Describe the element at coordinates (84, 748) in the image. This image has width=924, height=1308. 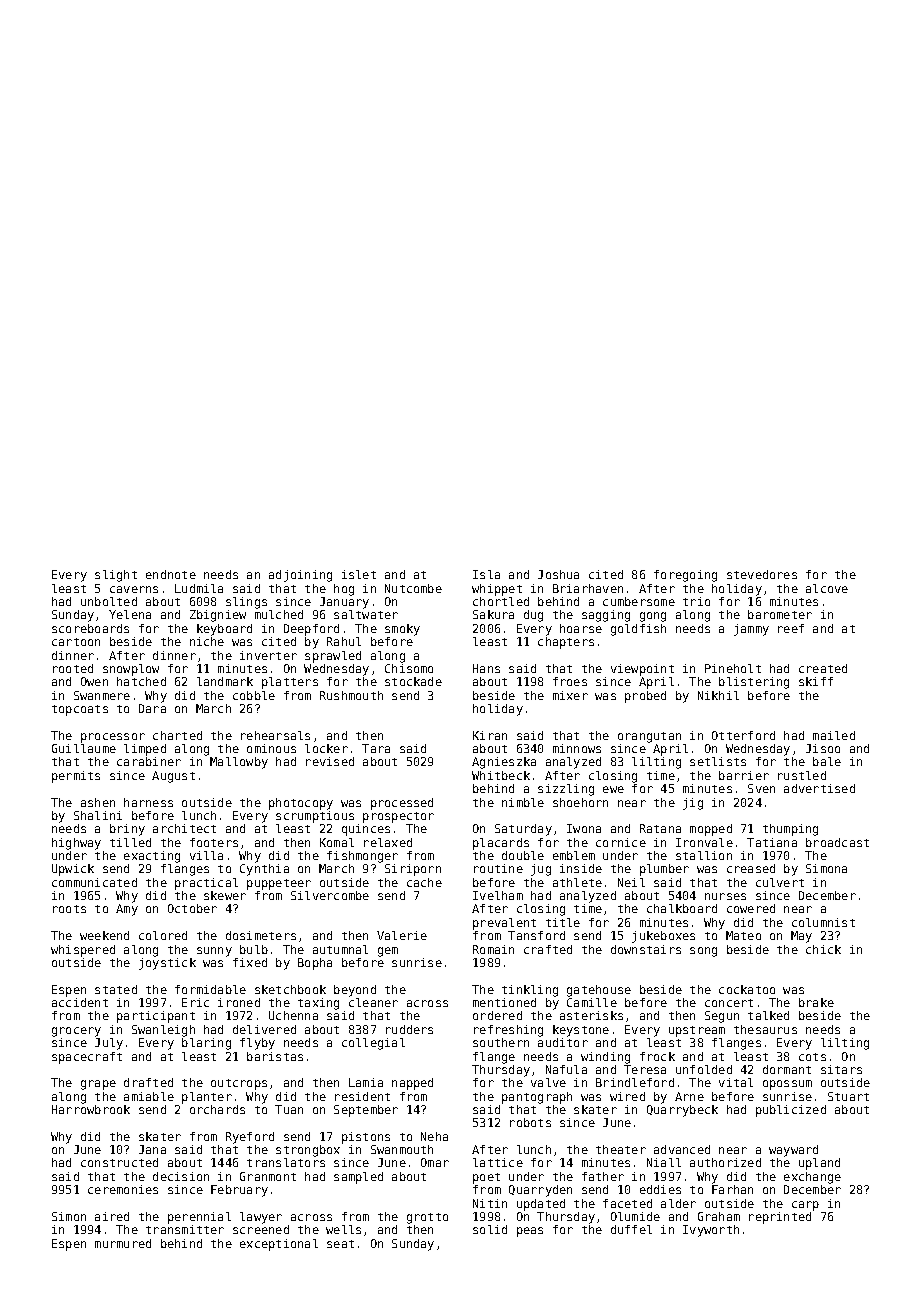
I see `Guillaume` at that location.
